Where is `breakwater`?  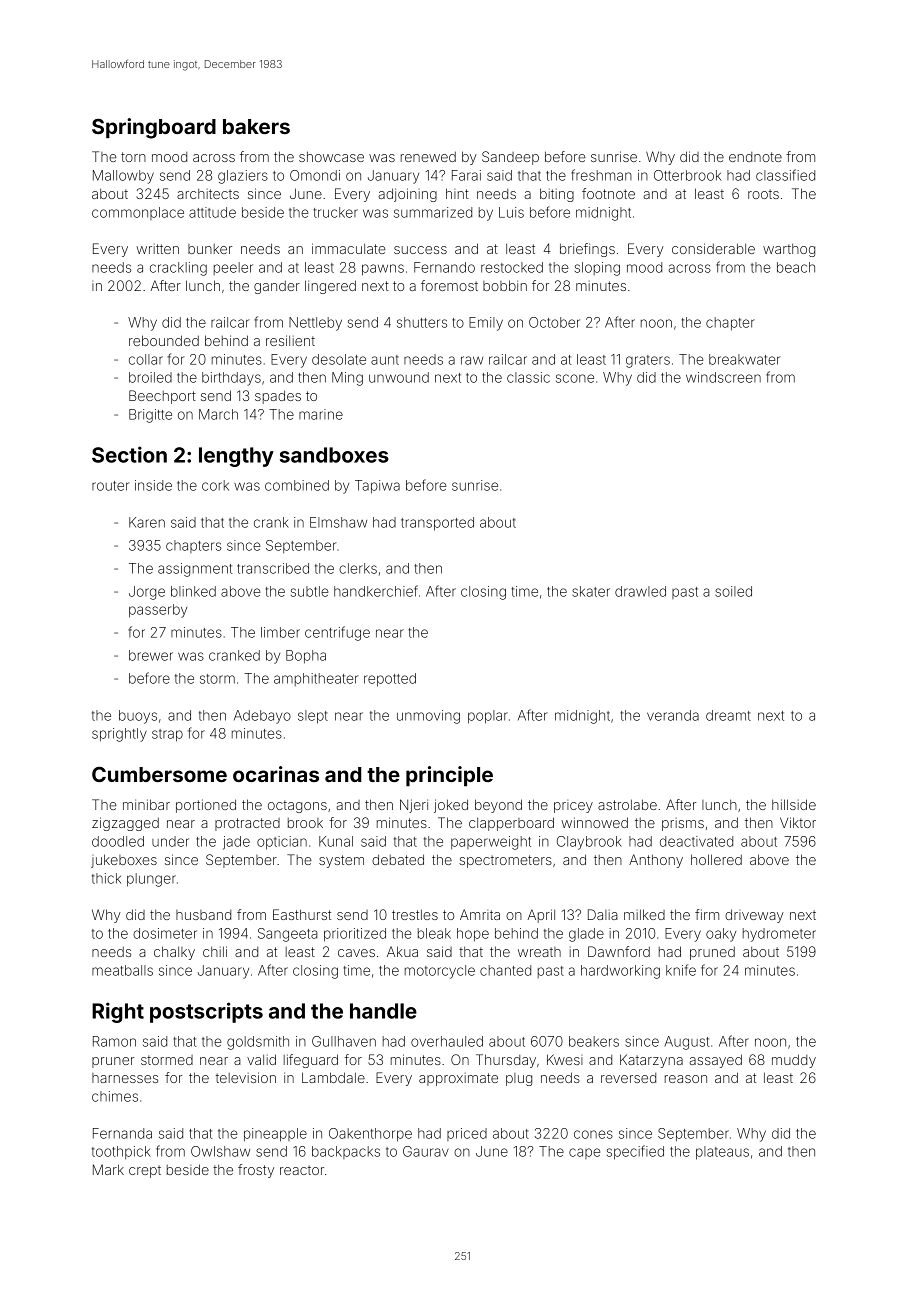
breakwater is located at coordinates (744, 359).
